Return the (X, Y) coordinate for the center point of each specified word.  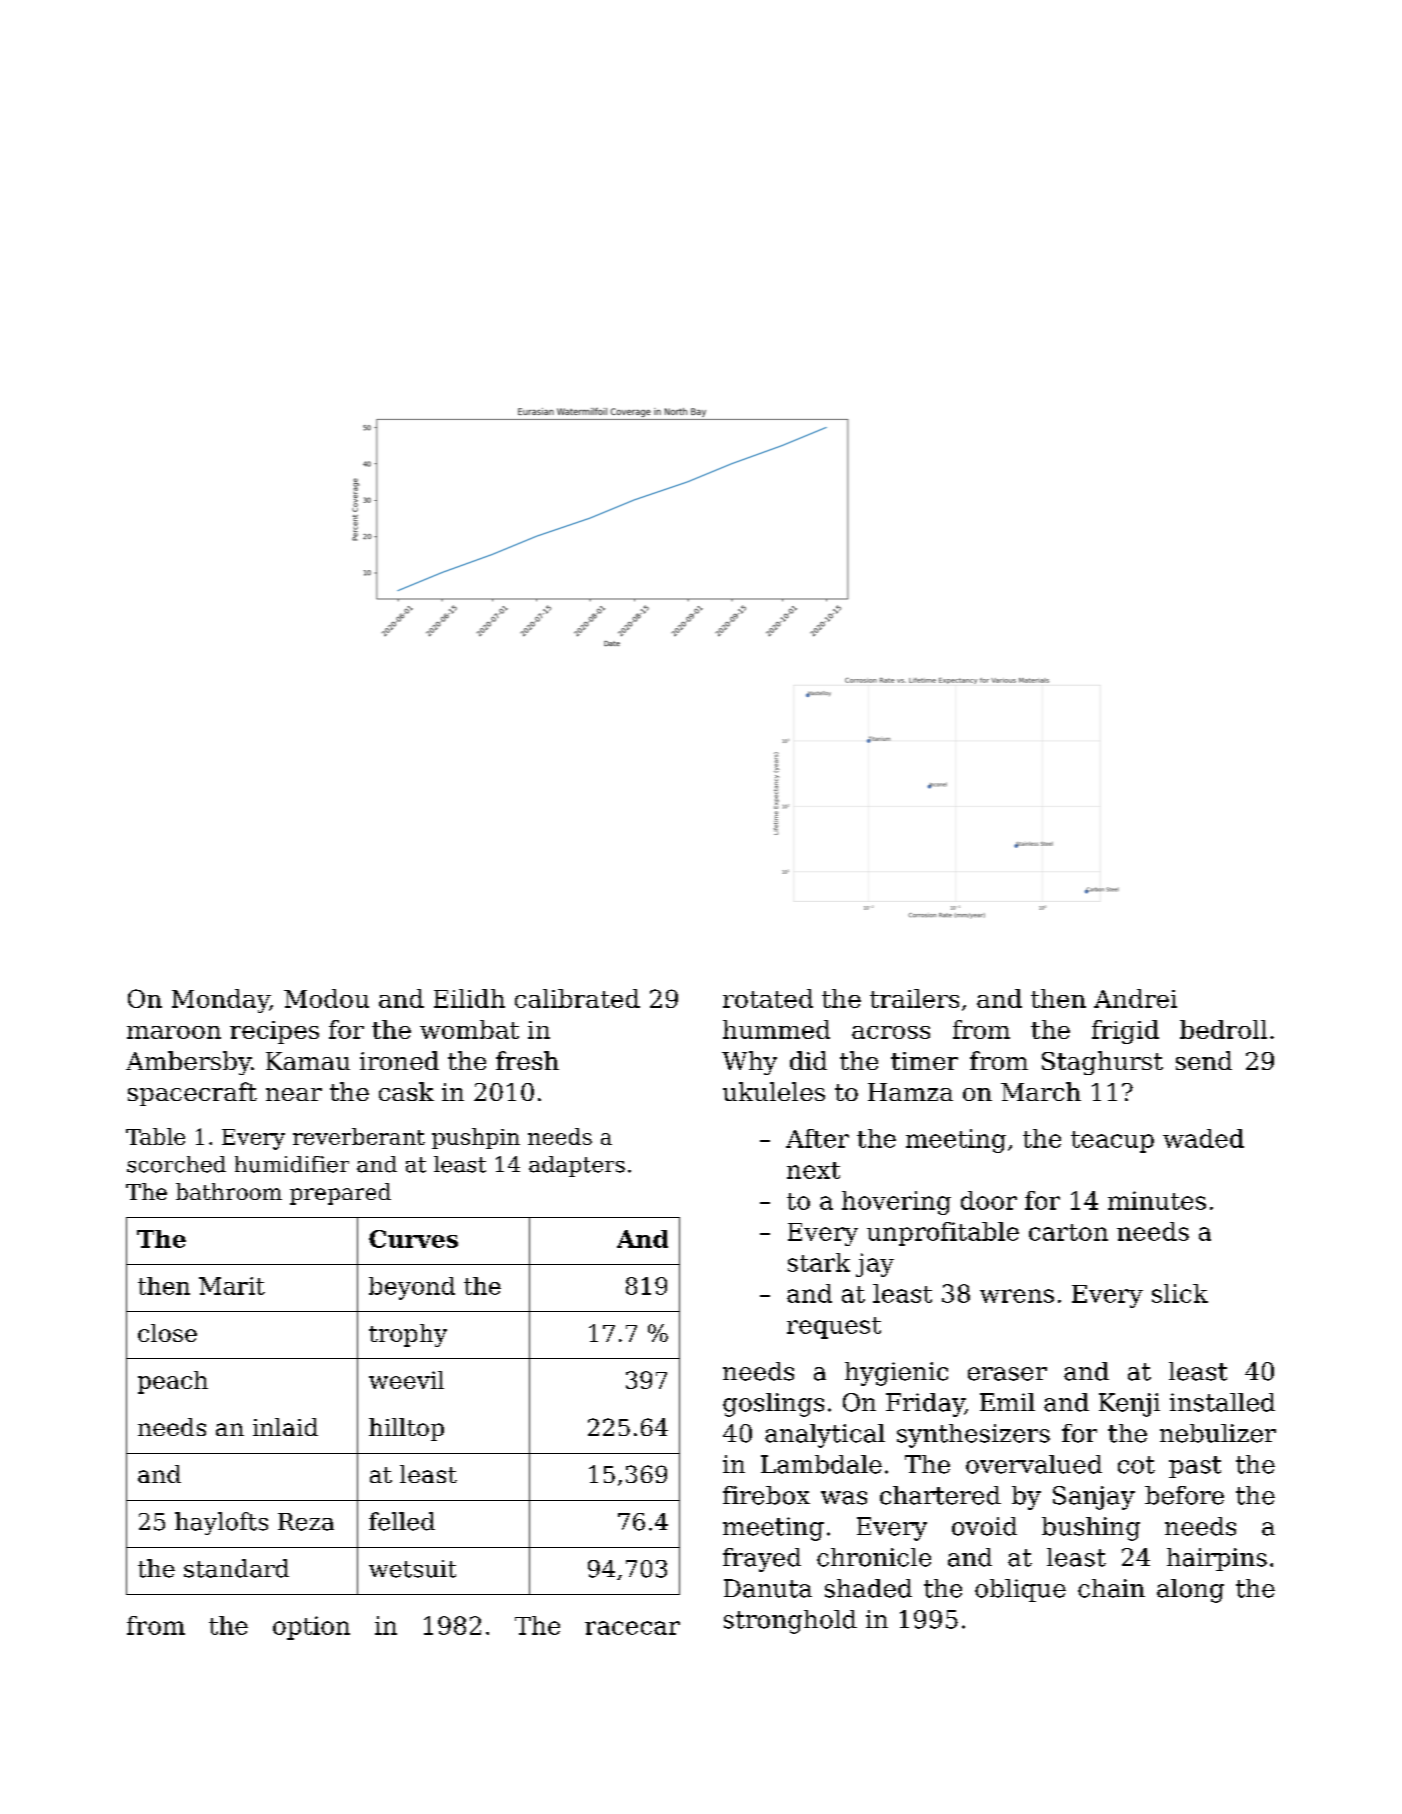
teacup (1112, 1142)
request (834, 1328)
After (817, 1138)
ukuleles (774, 1091)
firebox (766, 1495)
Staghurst (1102, 1063)
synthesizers (973, 1436)
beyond (412, 1288)
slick (1180, 1293)
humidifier (292, 1164)
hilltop (406, 1429)
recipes (274, 1032)
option (311, 1628)
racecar (632, 1628)
